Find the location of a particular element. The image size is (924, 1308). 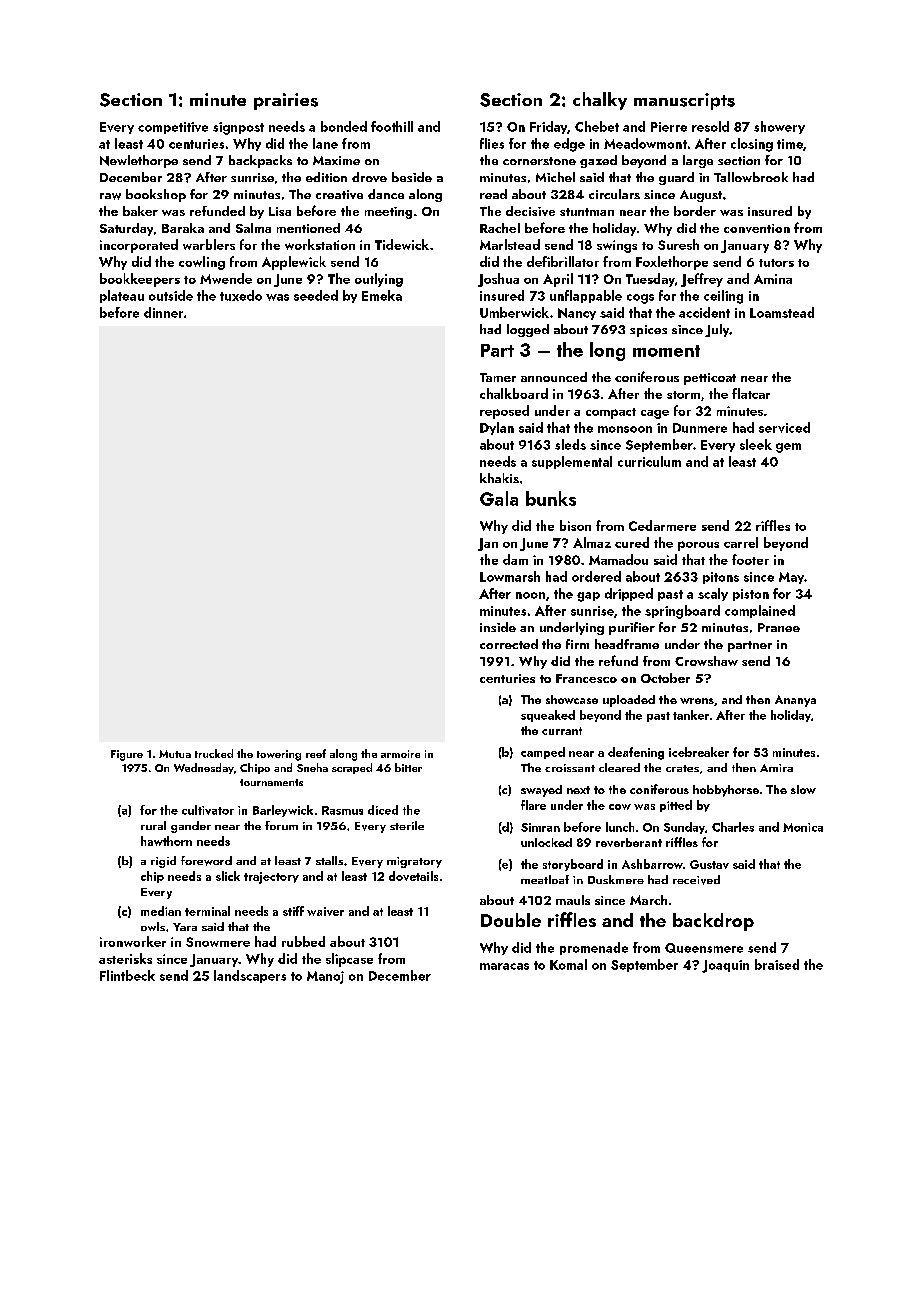

competitive is located at coordinates (173, 128).
